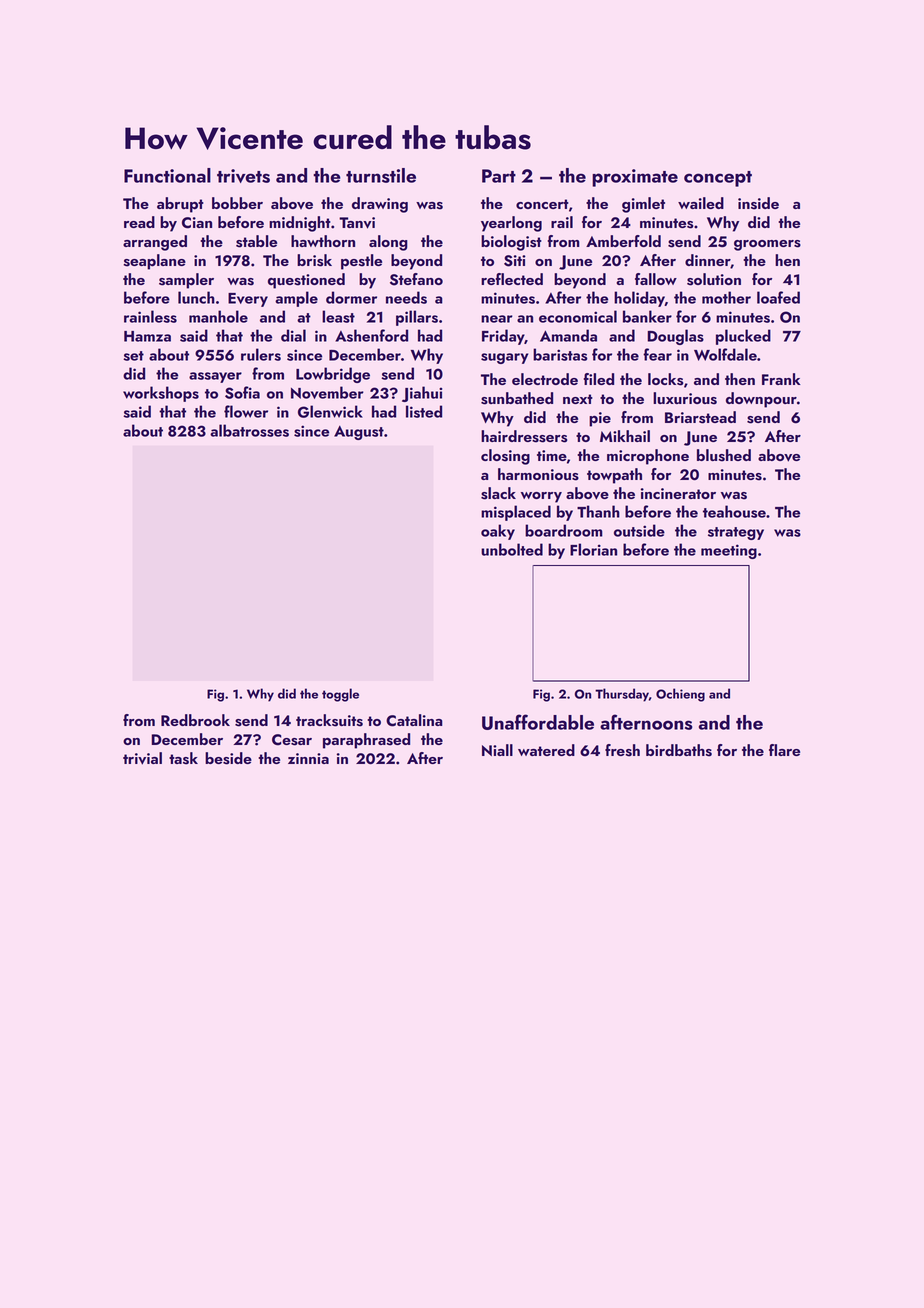  Describe the element at coordinates (635, 178) in the screenshot. I see `proximate` at that location.
